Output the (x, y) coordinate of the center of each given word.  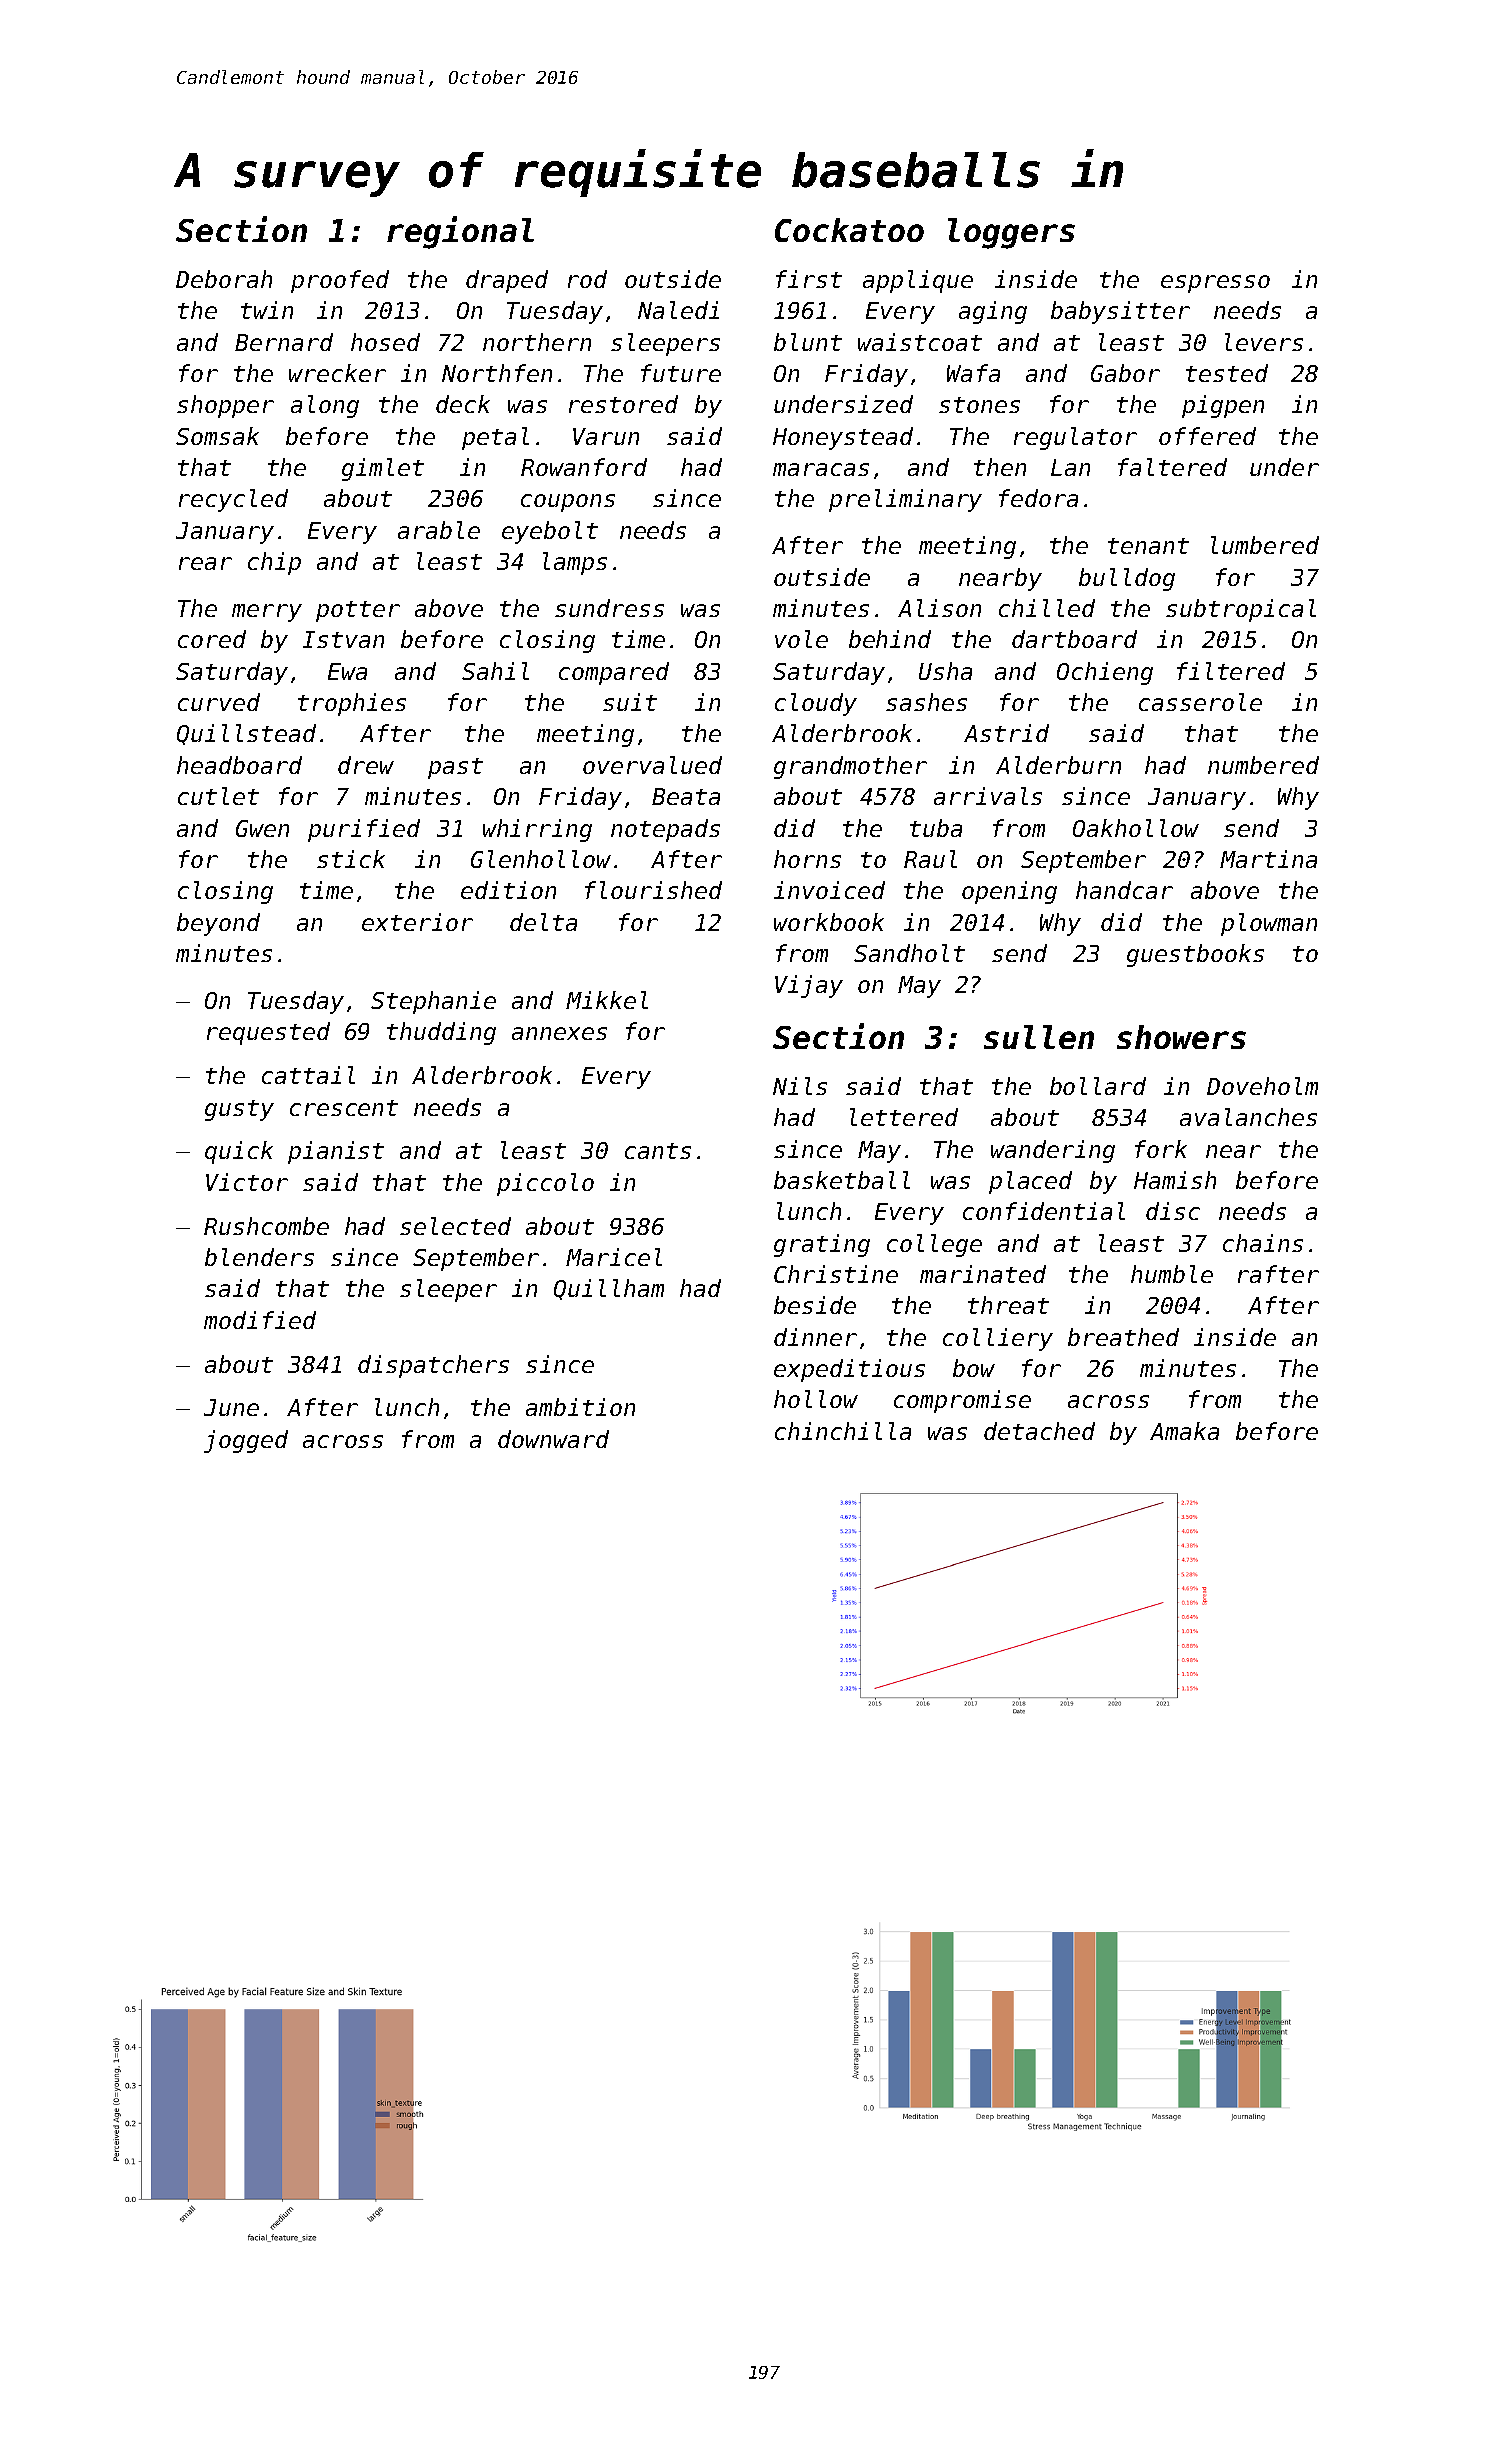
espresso (1215, 284)
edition (508, 890)
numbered (1263, 765)
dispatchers (433, 1366)
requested (268, 1033)
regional (460, 232)
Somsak (217, 436)
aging (993, 312)
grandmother (850, 767)
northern (537, 342)
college (934, 1245)
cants (658, 1151)
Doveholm (1262, 1086)
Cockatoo (849, 230)
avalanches (1248, 1117)
